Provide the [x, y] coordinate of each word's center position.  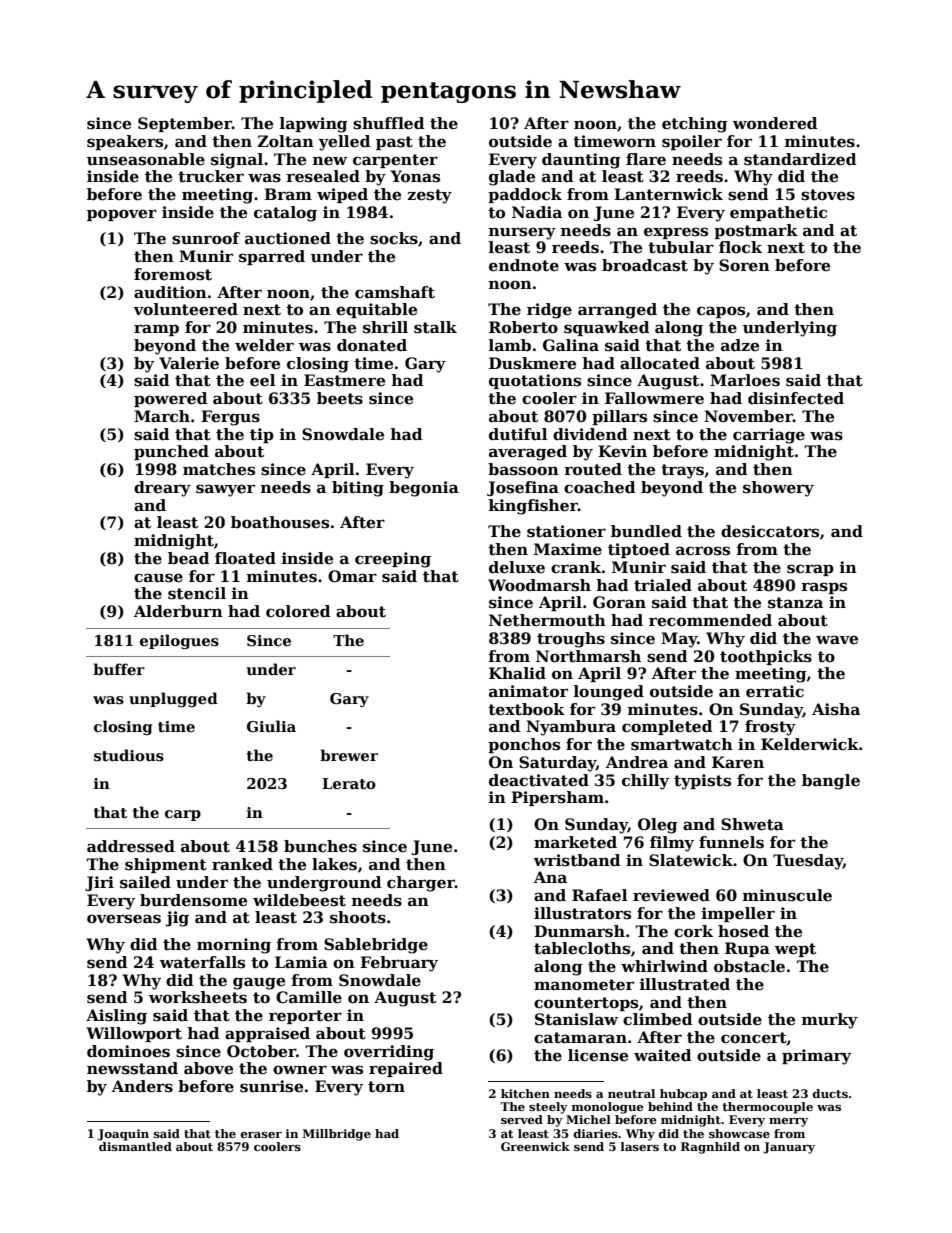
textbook [526, 709]
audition [170, 292]
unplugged [173, 699]
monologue [607, 1108]
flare [646, 159]
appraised [267, 1034]
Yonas [415, 176]
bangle [831, 782]
